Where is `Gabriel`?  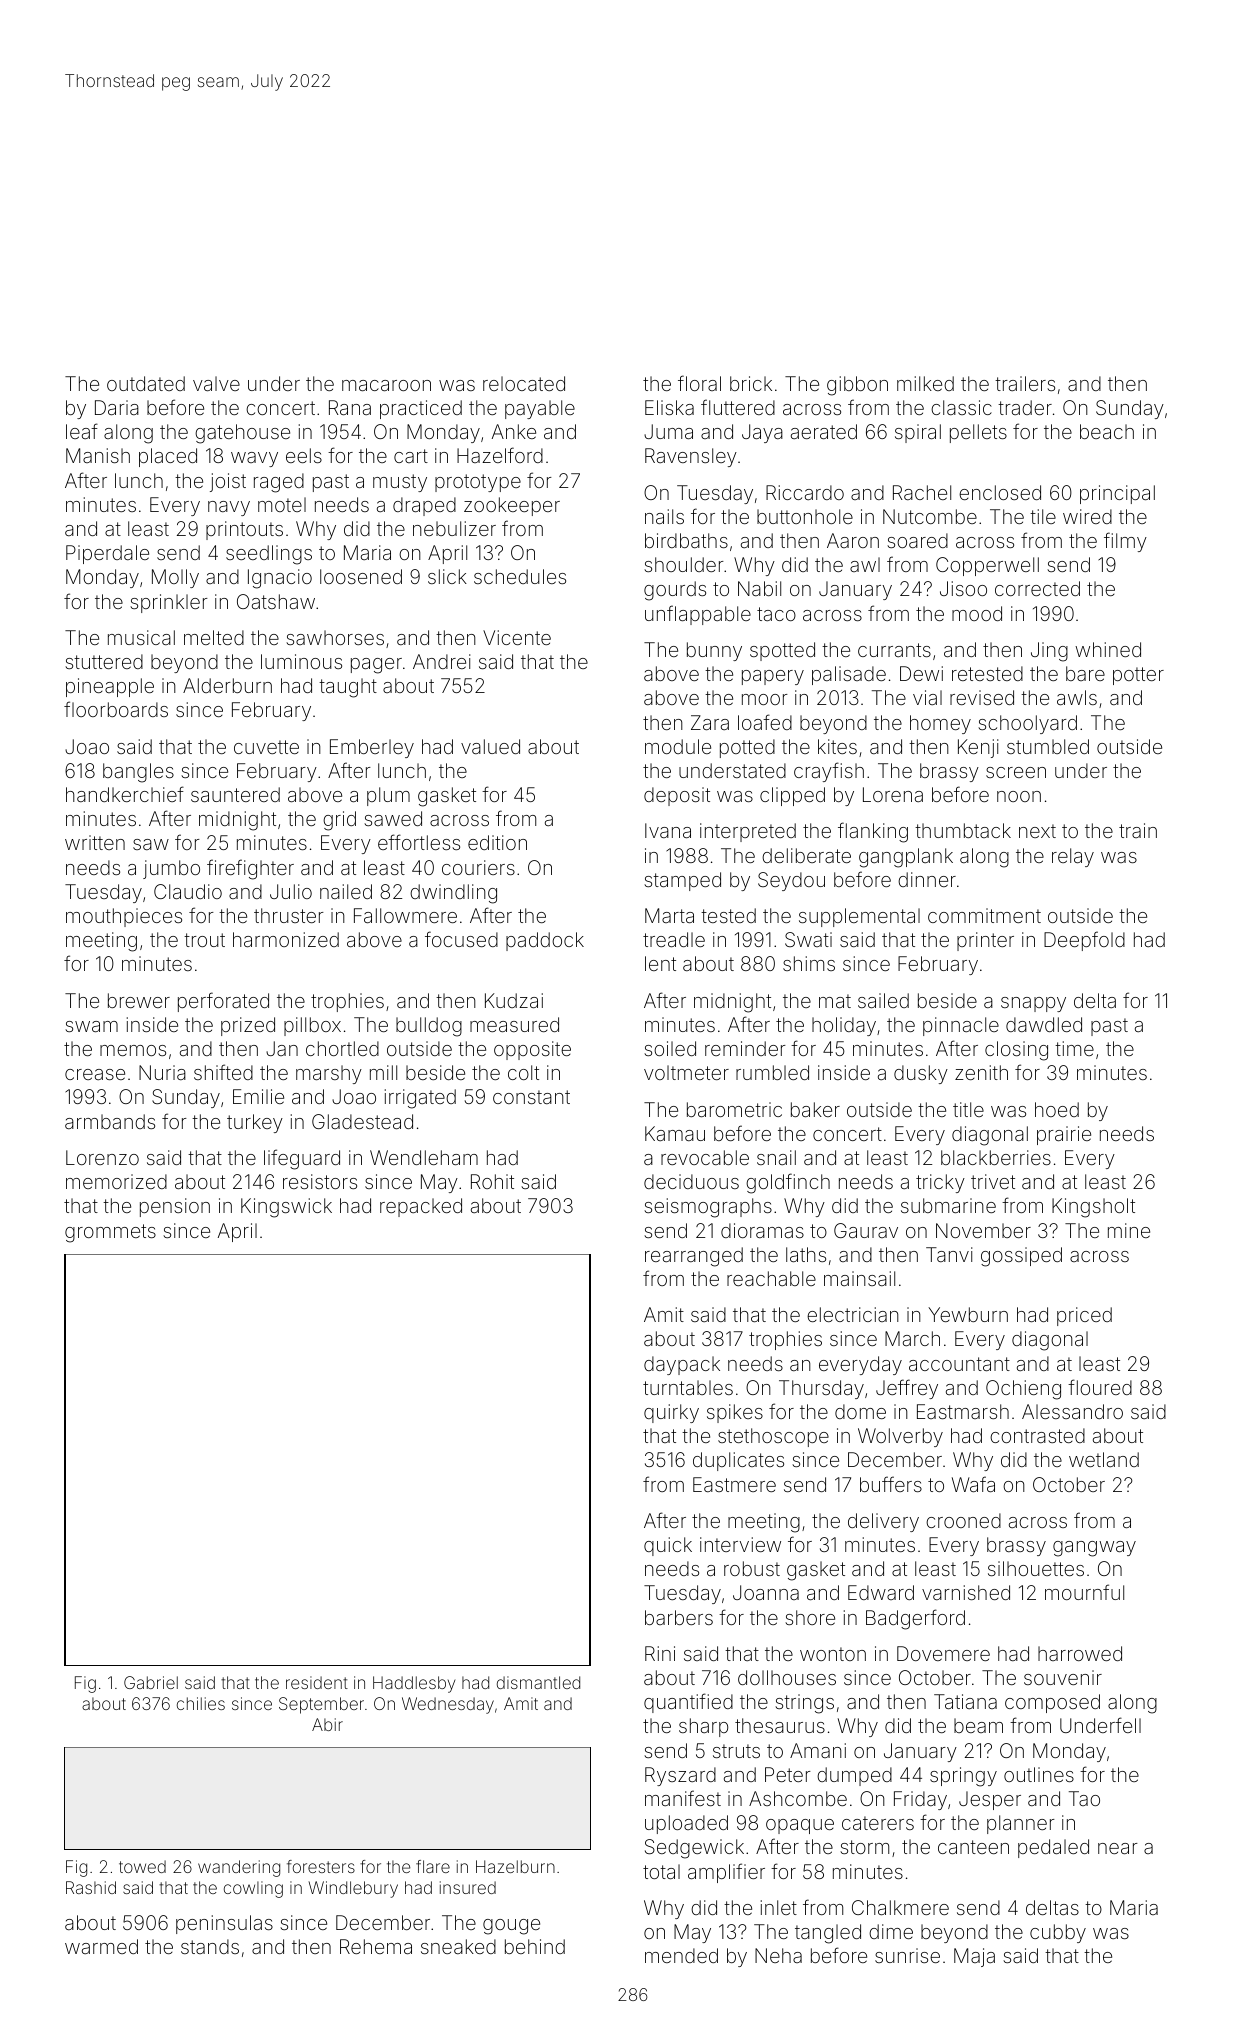 Gabriel is located at coordinates (151, 1682).
